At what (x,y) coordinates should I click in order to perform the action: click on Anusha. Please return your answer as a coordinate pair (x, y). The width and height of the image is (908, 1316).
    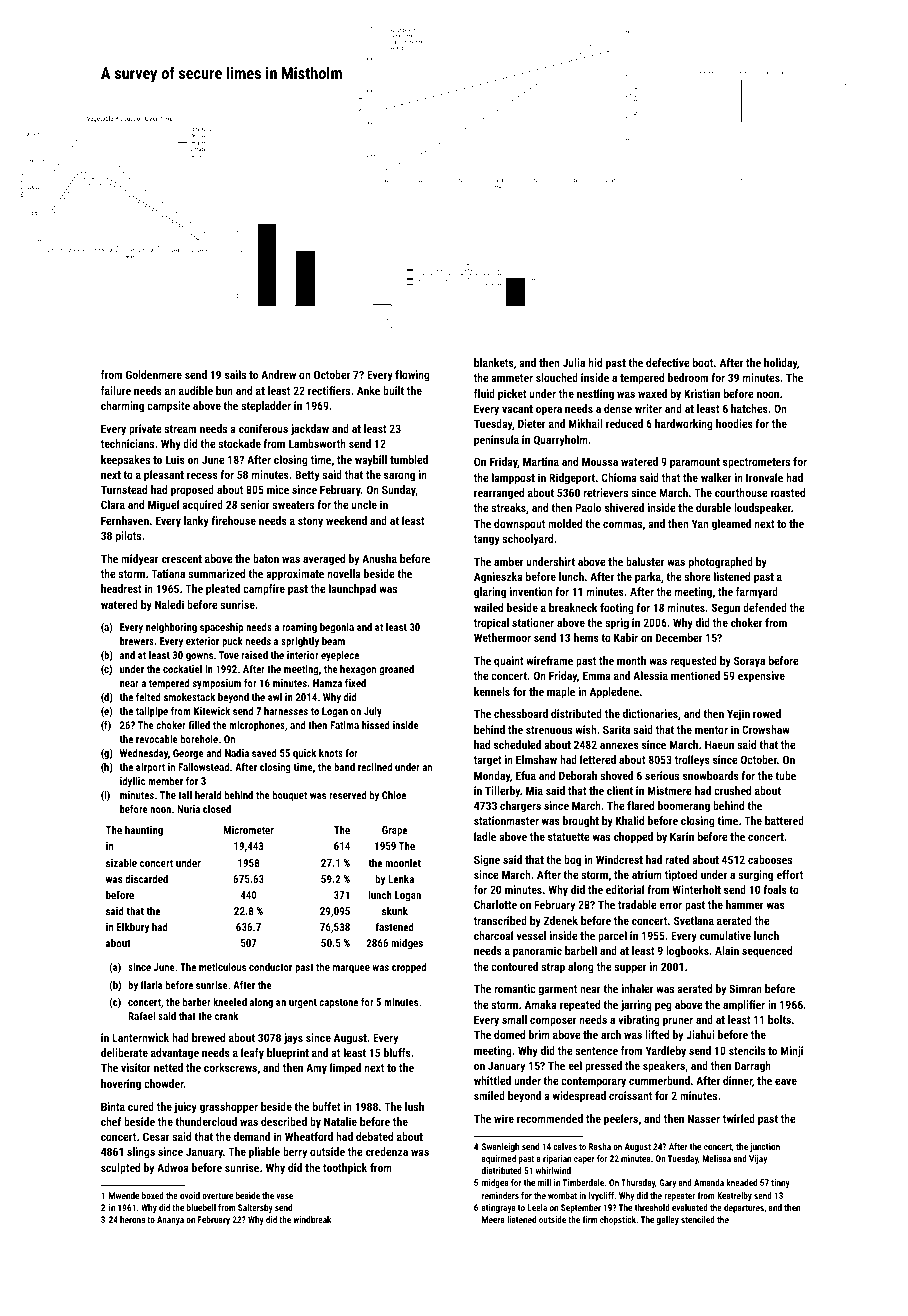
    Looking at the image, I should click on (379, 558).
